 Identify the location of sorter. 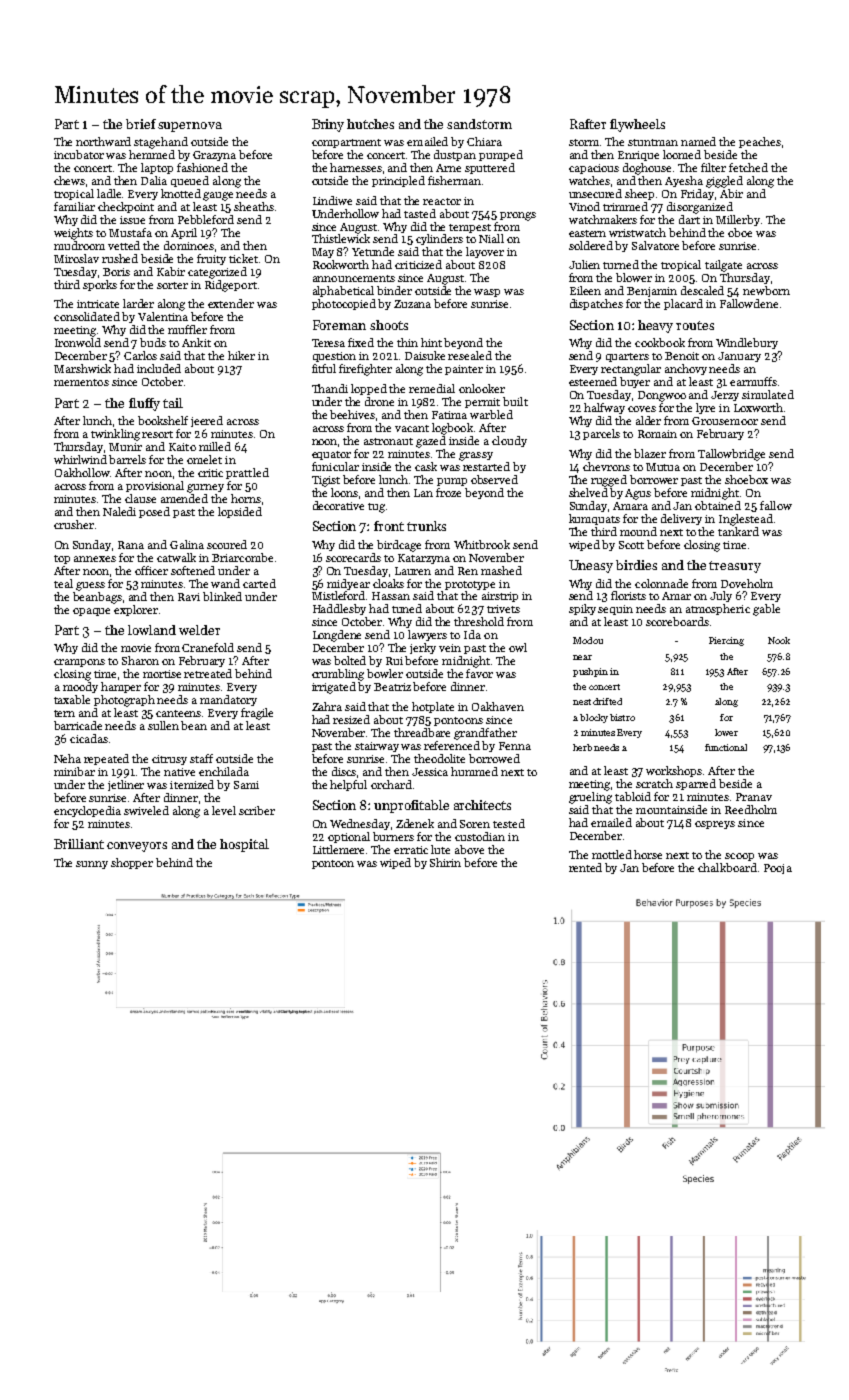
(172, 285).
